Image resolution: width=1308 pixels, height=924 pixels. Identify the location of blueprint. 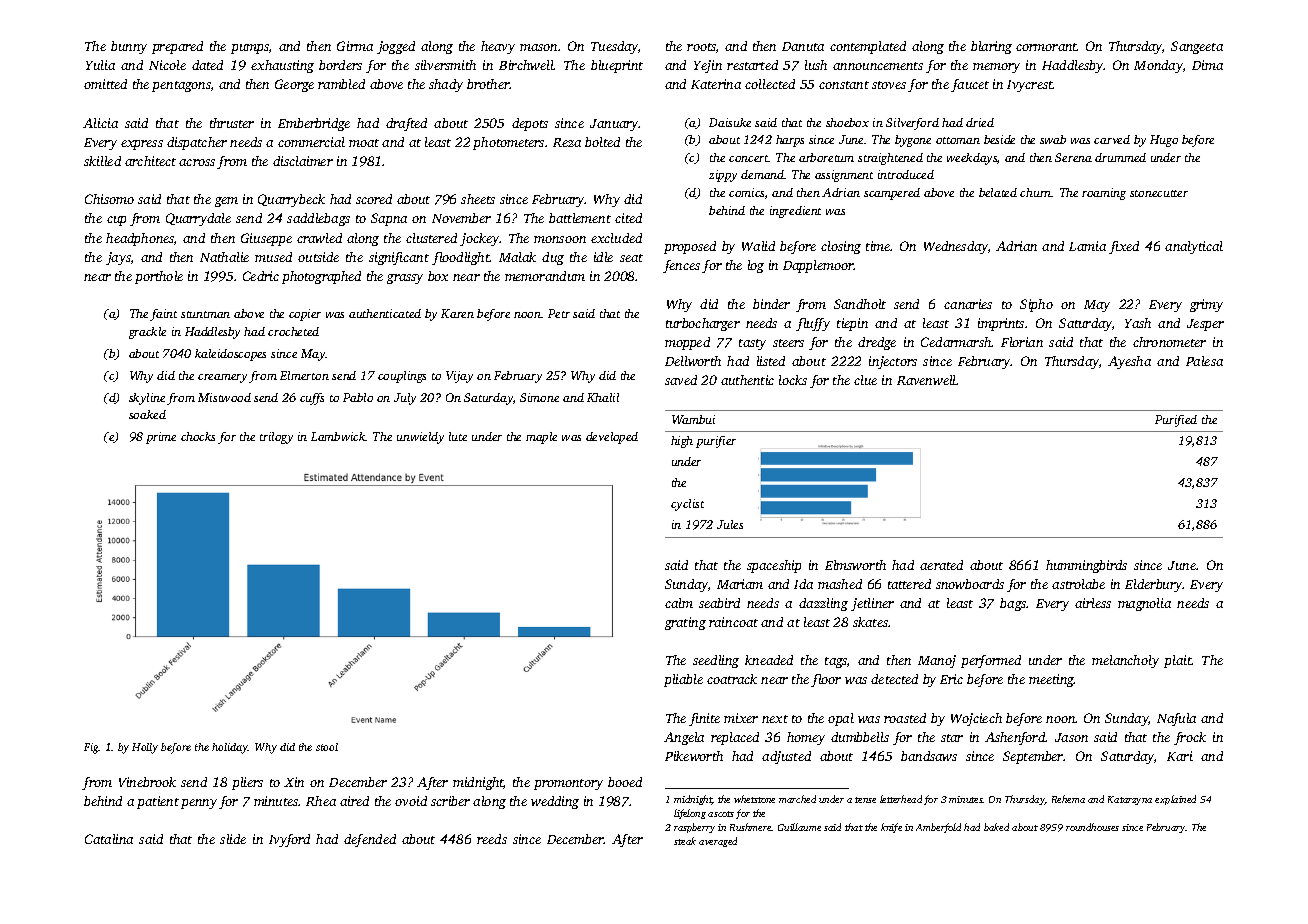
(617, 66).
